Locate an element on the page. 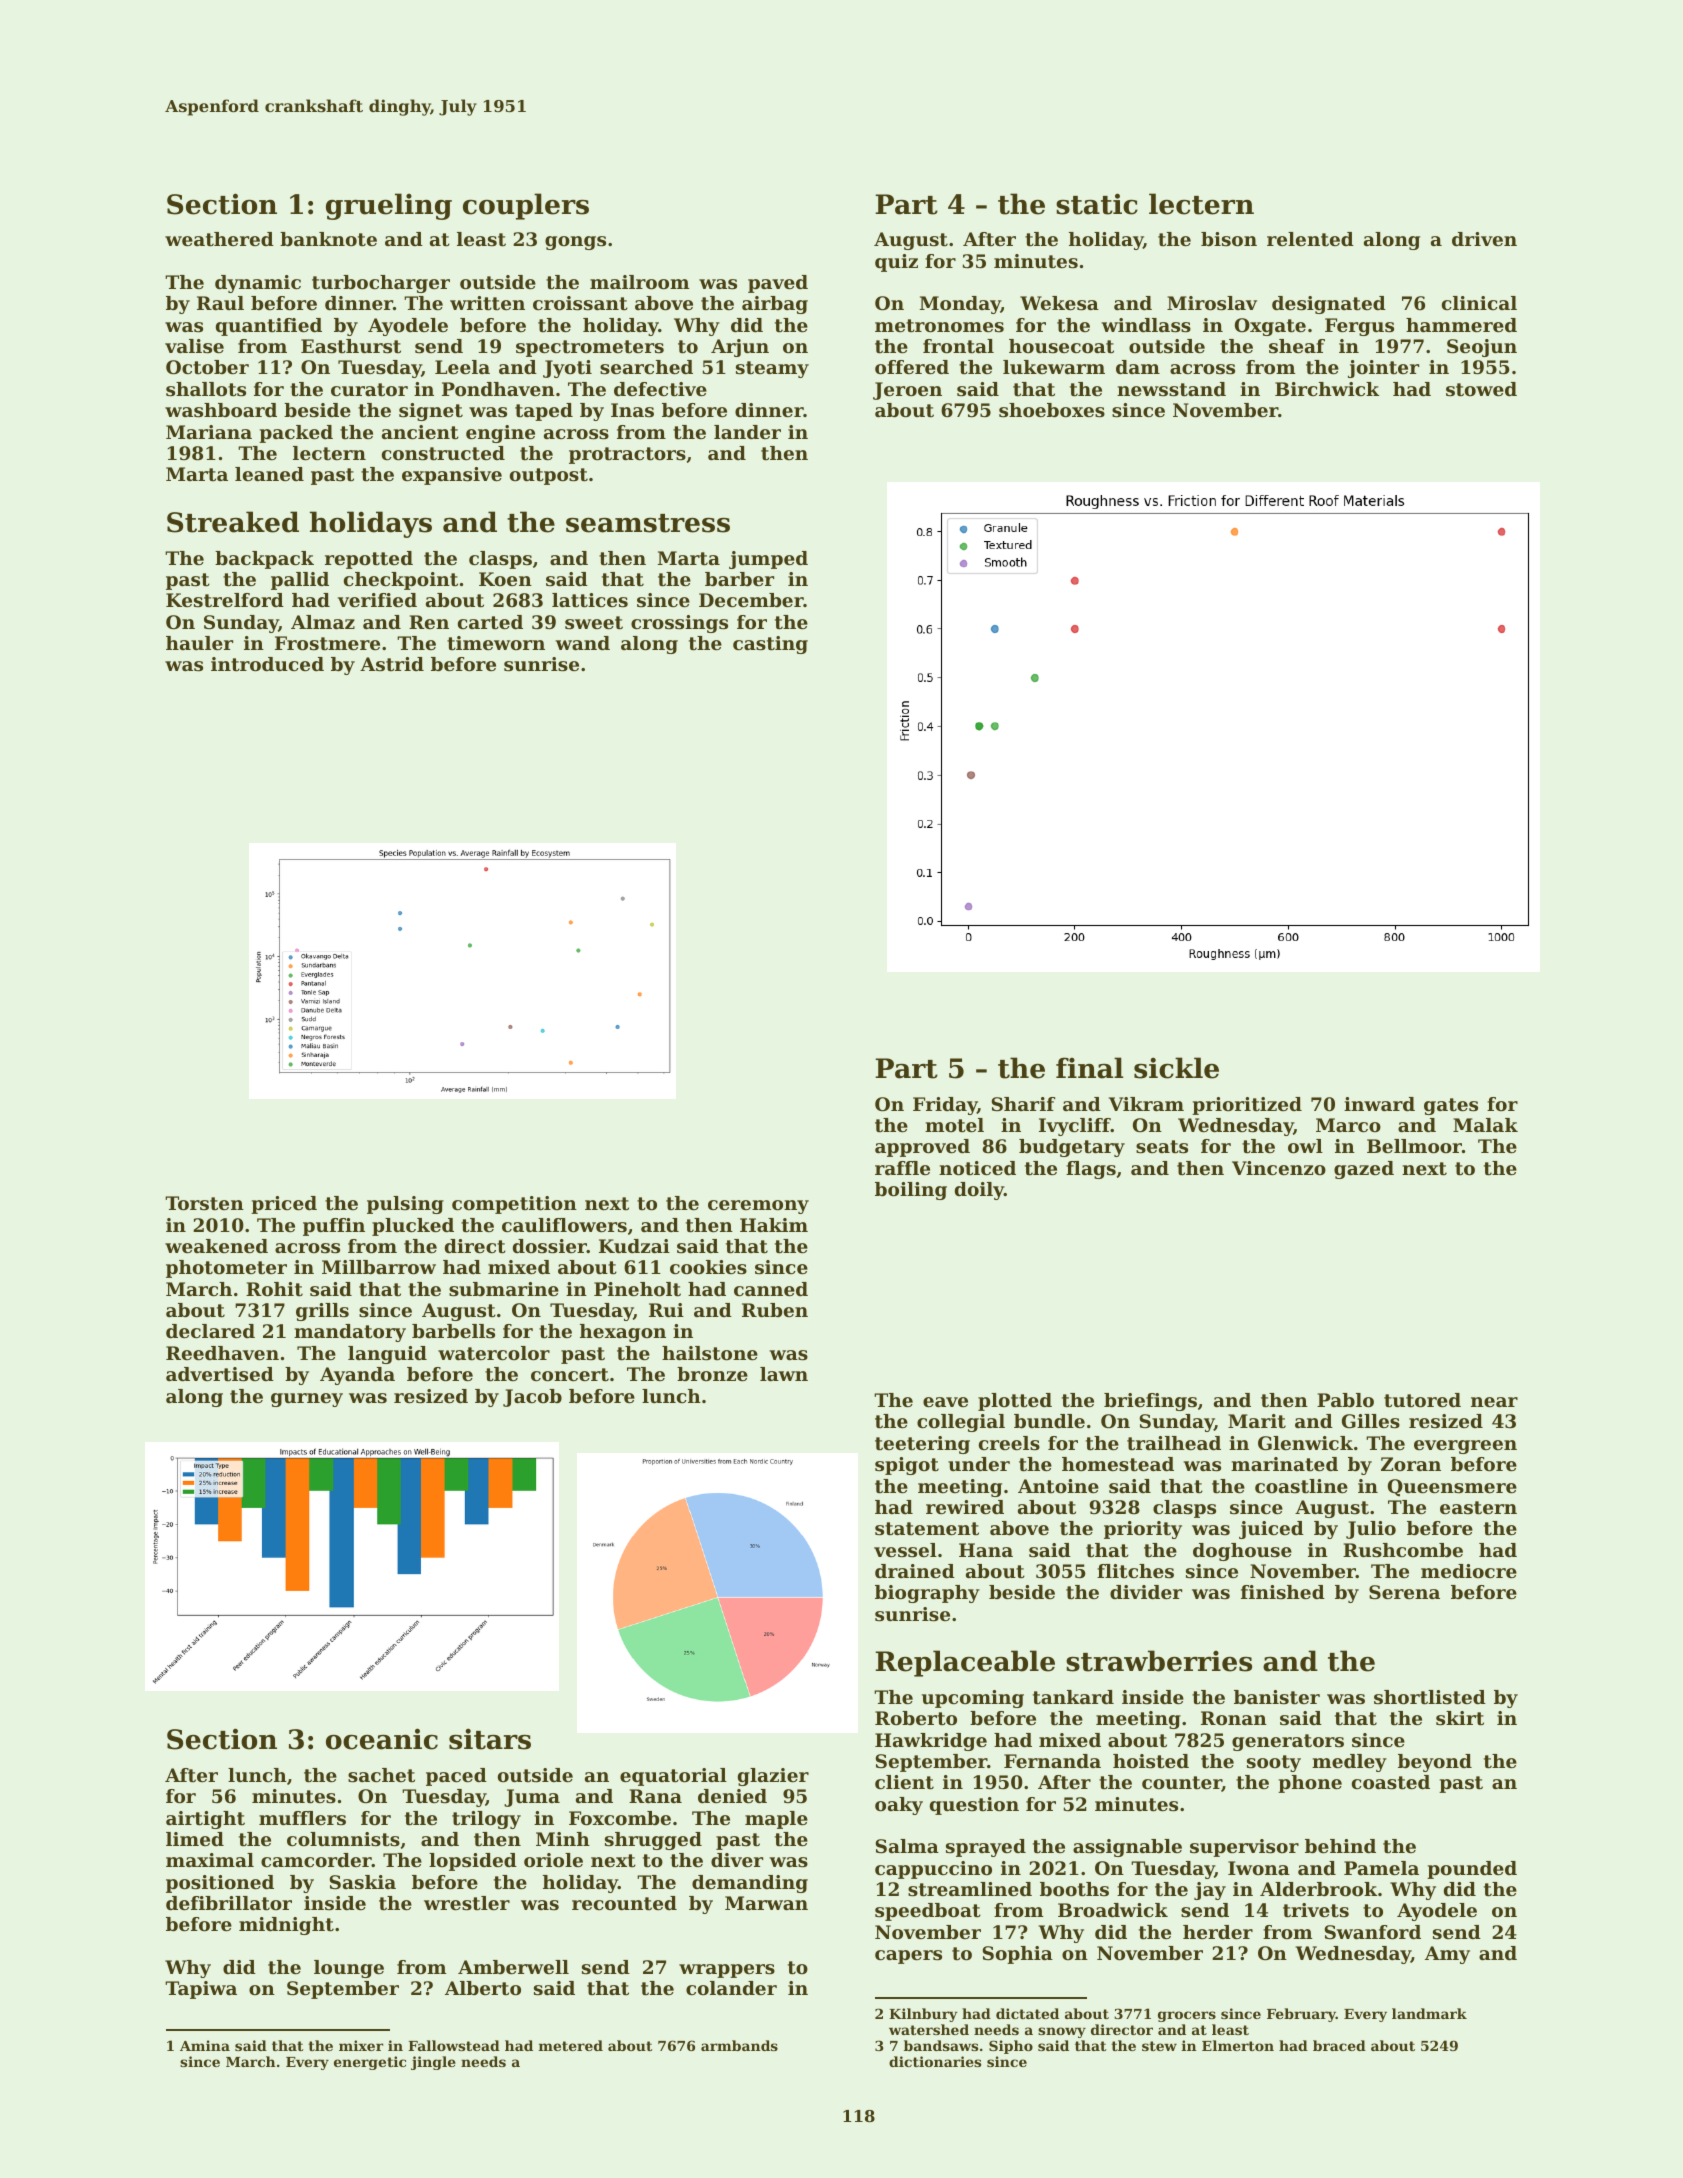 The height and width of the page is (2178, 1683). Birchwick is located at coordinates (1327, 389).
